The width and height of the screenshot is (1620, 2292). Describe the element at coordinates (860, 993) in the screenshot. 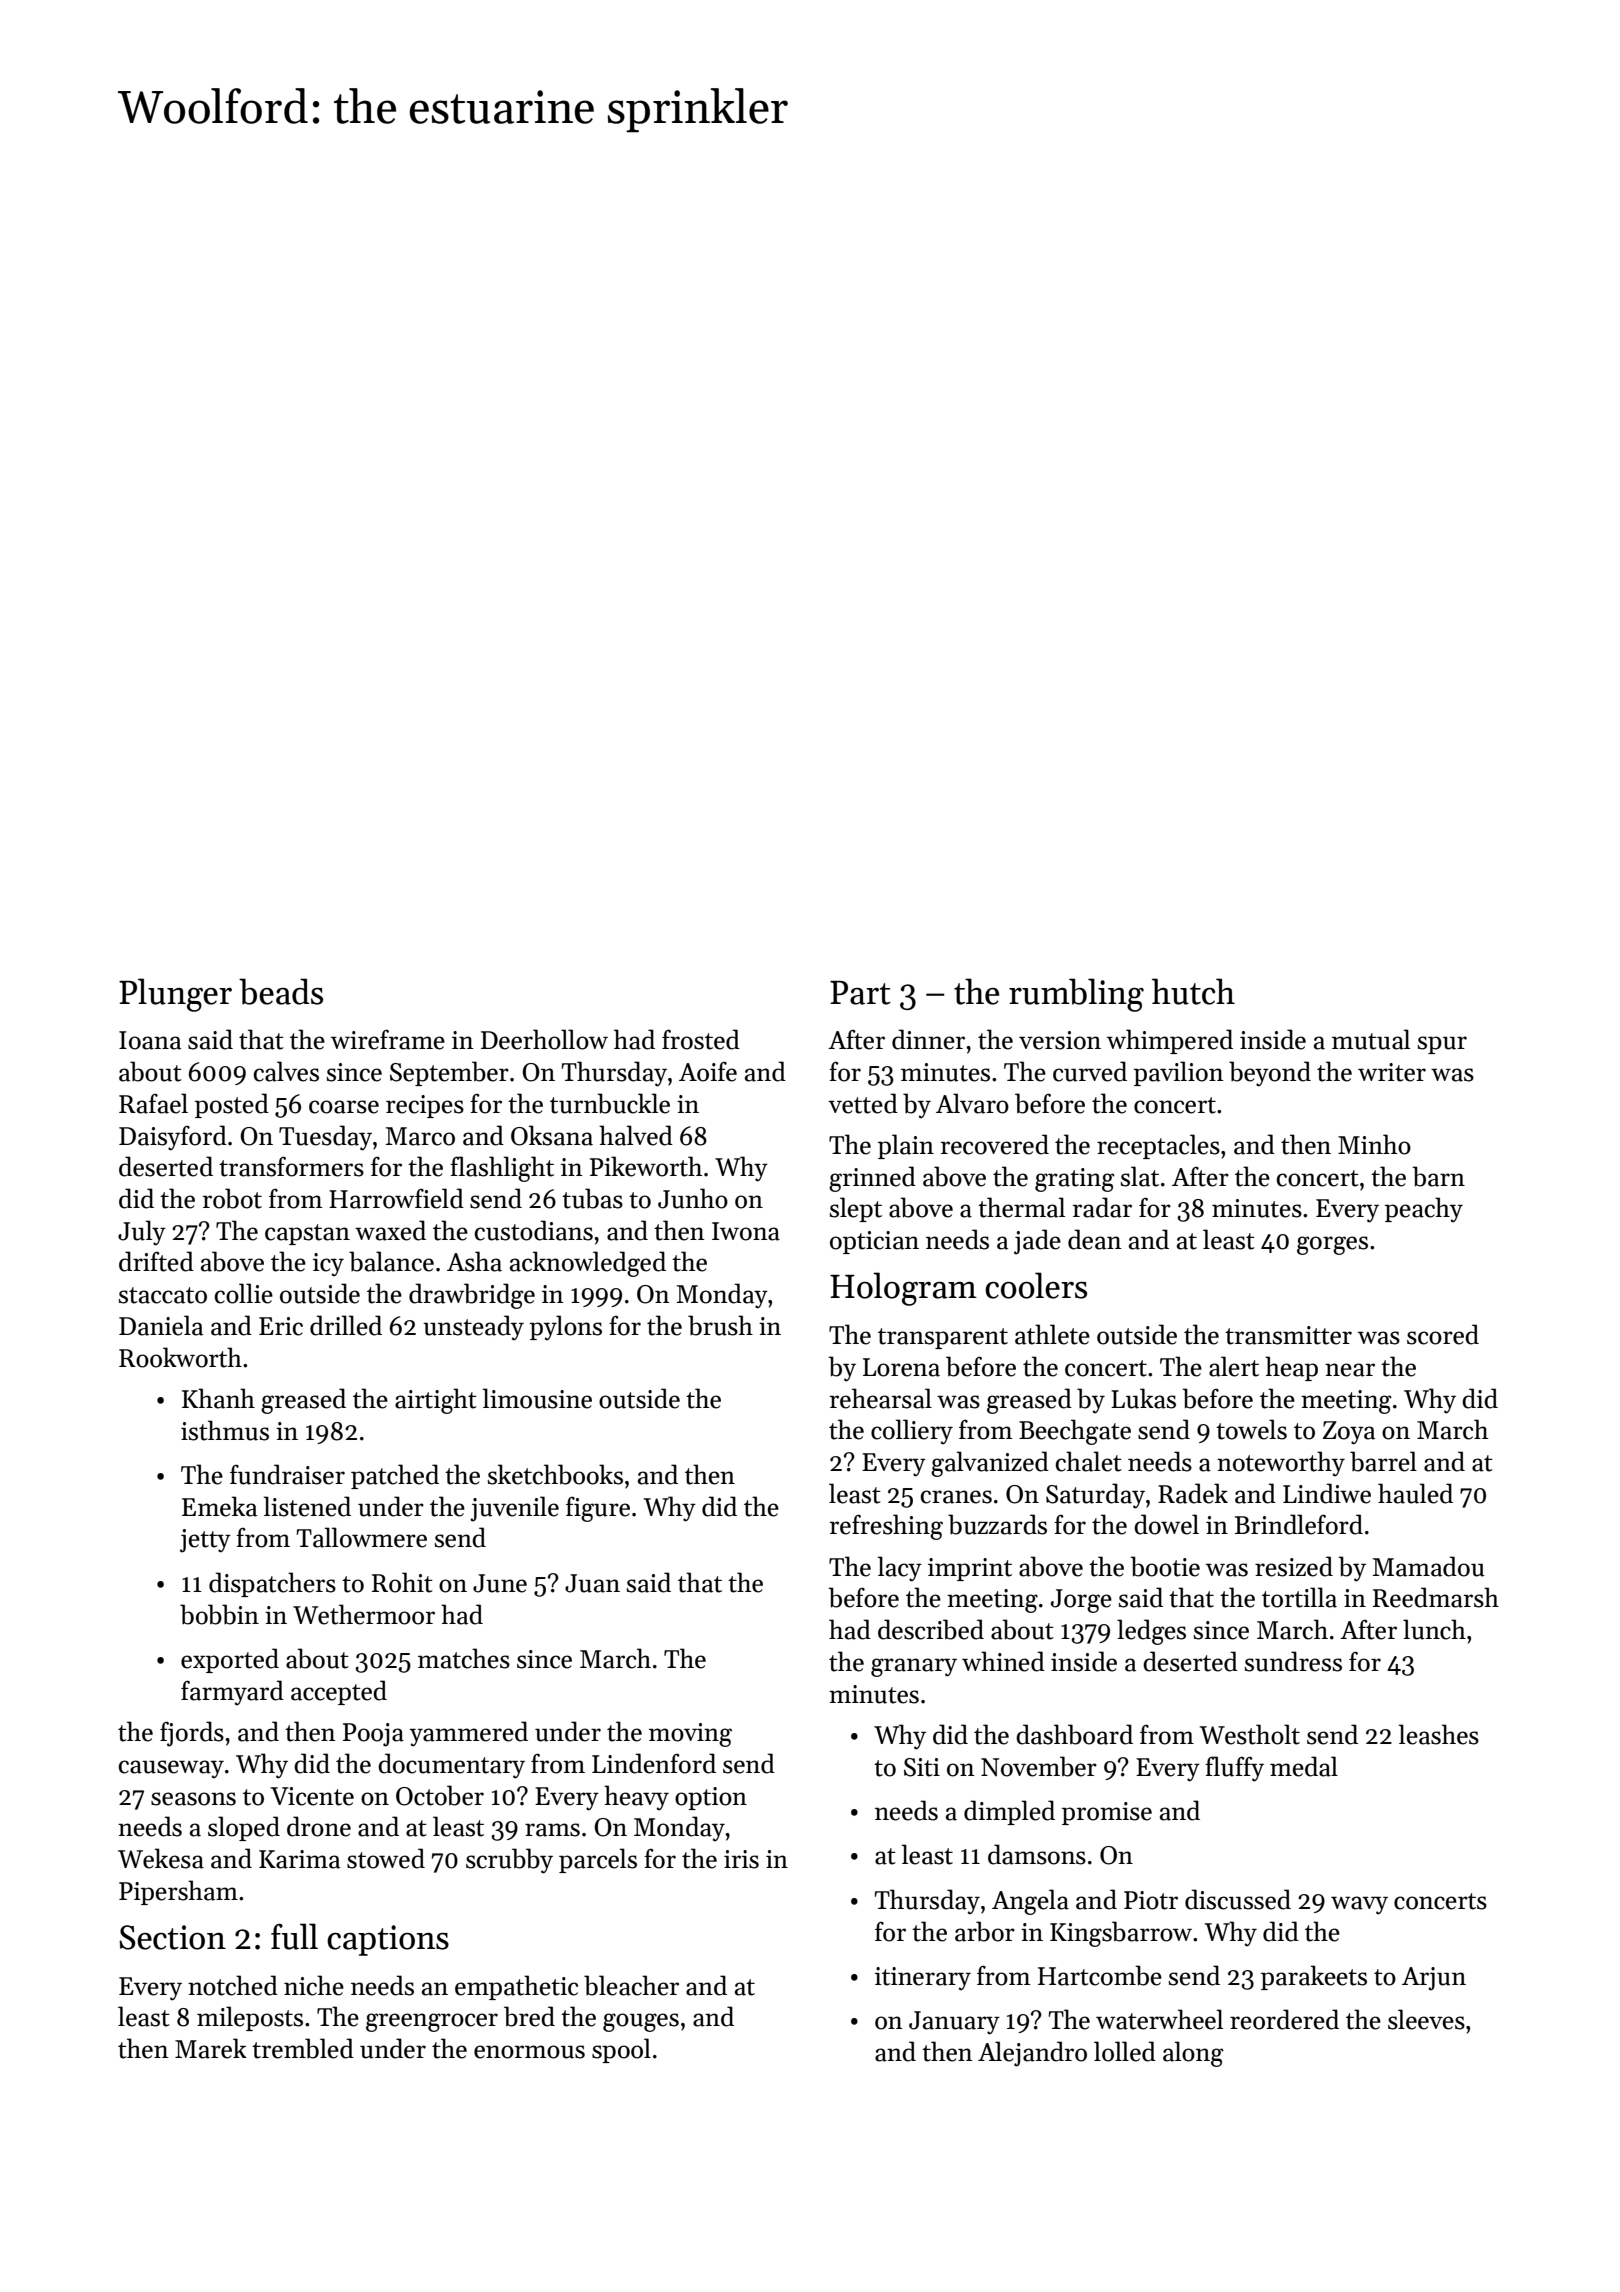

I see `Part` at that location.
